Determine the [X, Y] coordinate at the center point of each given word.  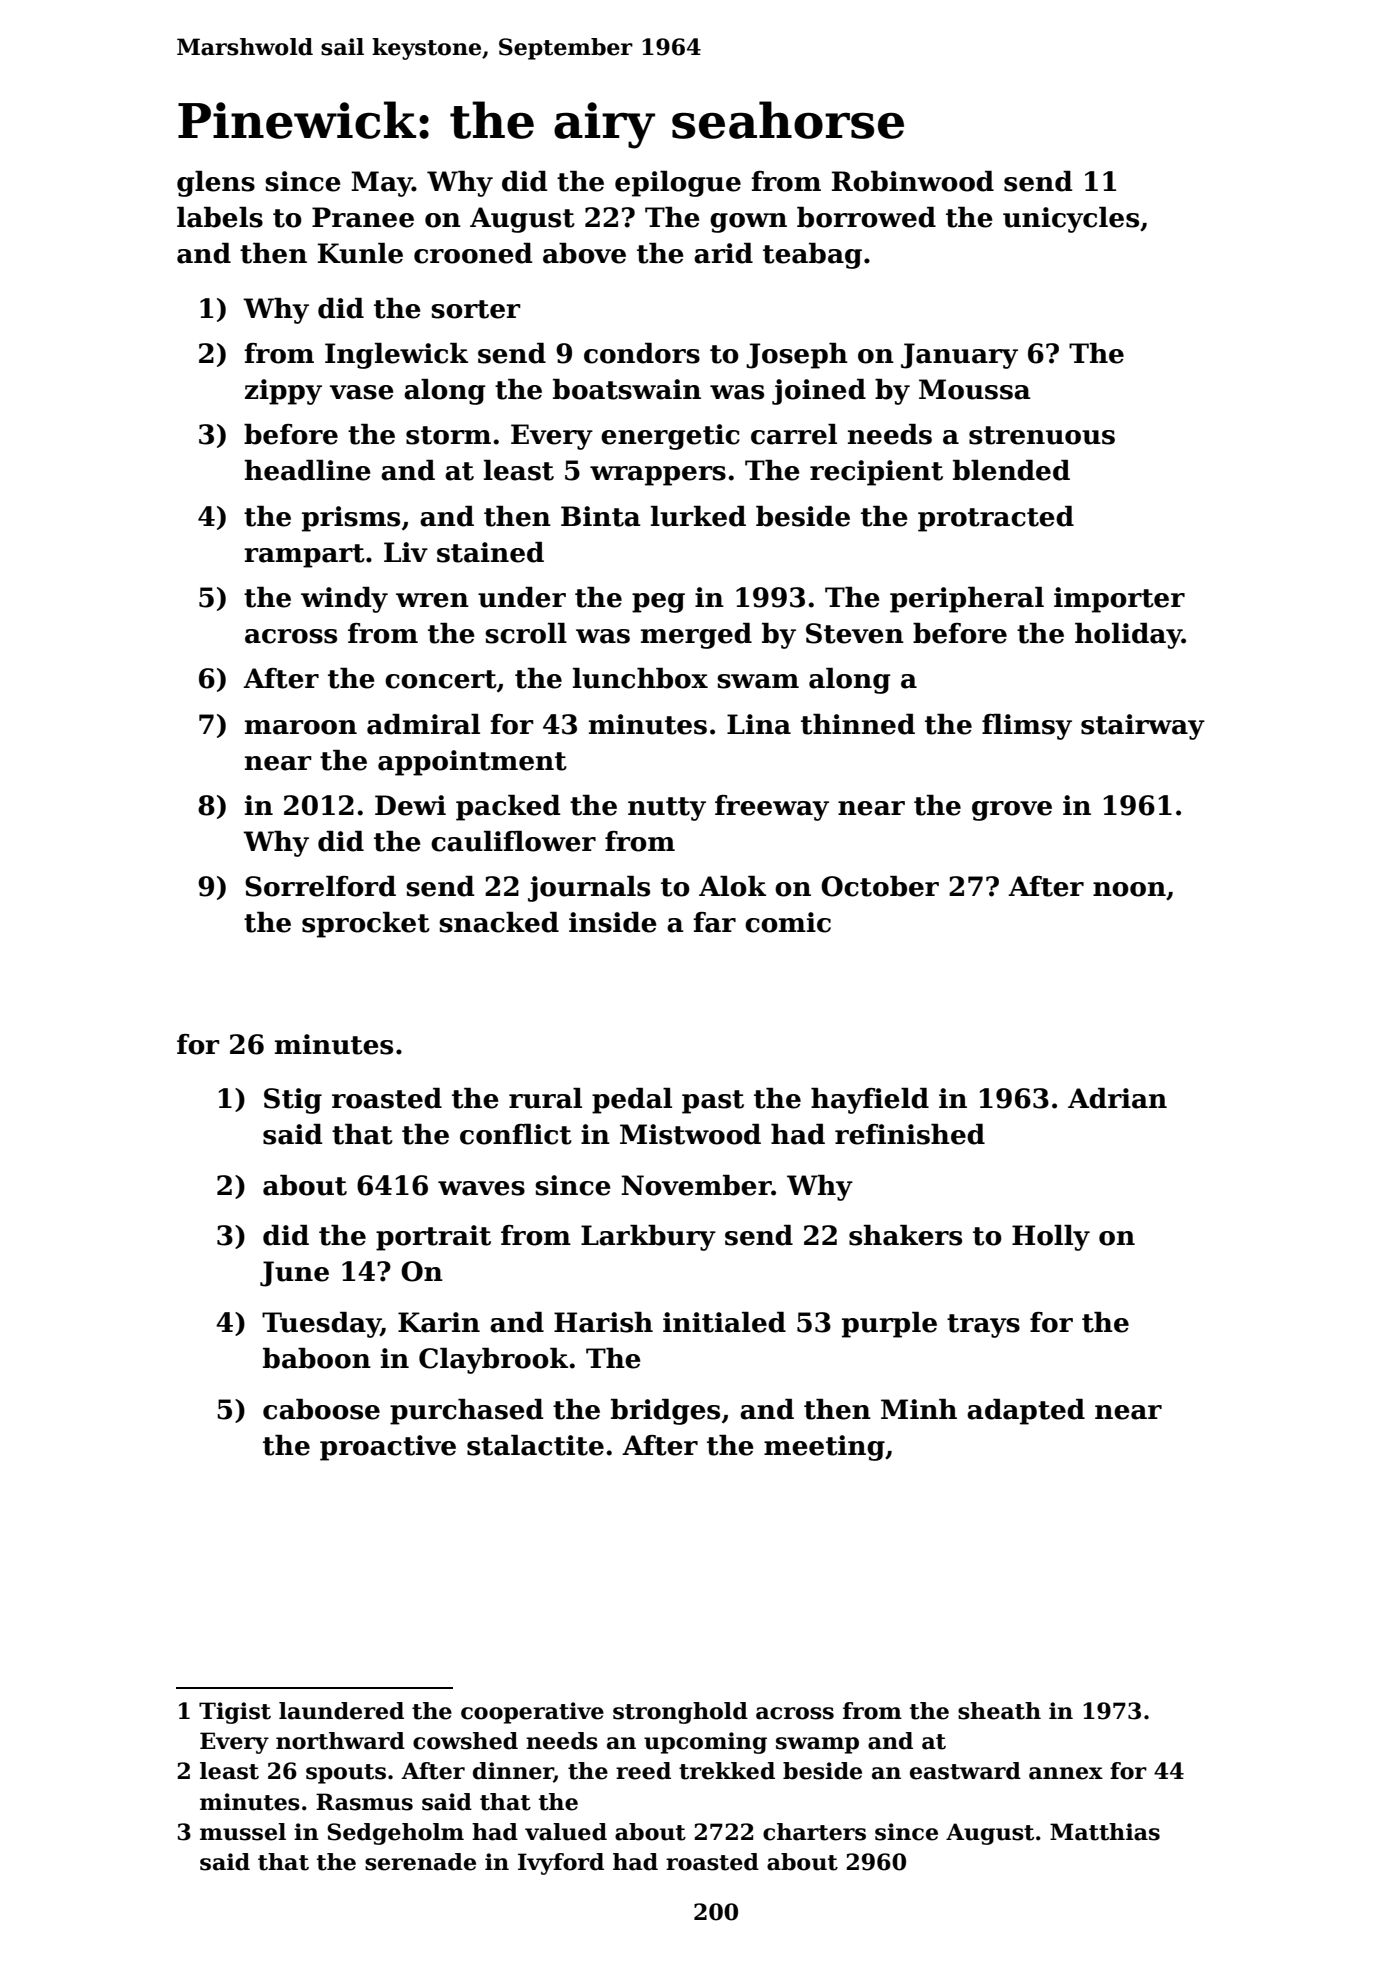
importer [1119, 600]
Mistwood [690, 1134]
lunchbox [640, 678]
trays [983, 1326]
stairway [1143, 727]
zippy [283, 392]
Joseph [797, 356]
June [294, 1274]
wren [432, 600]
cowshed [465, 1741]
